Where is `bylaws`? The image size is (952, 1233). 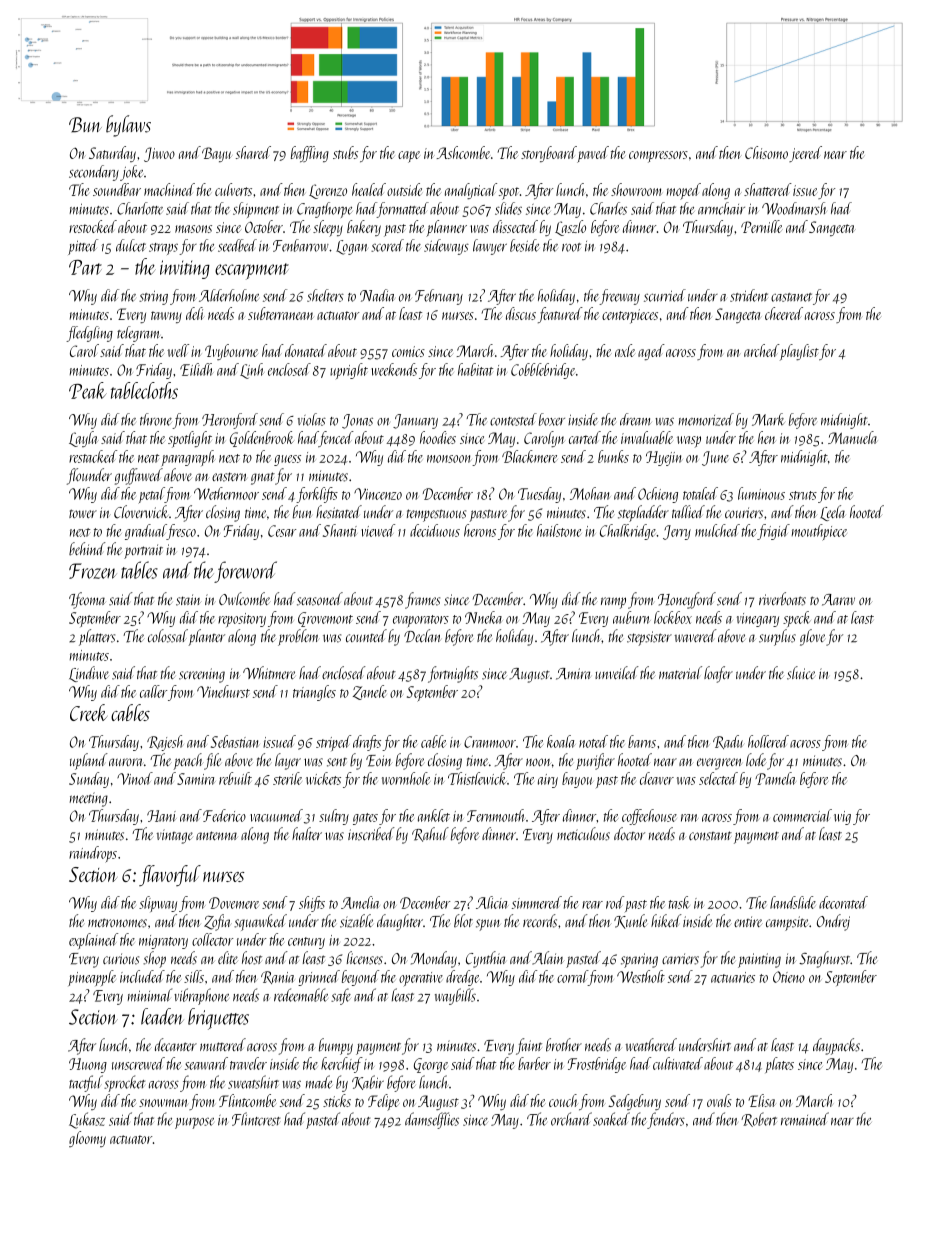
bylaws is located at coordinates (128, 126).
